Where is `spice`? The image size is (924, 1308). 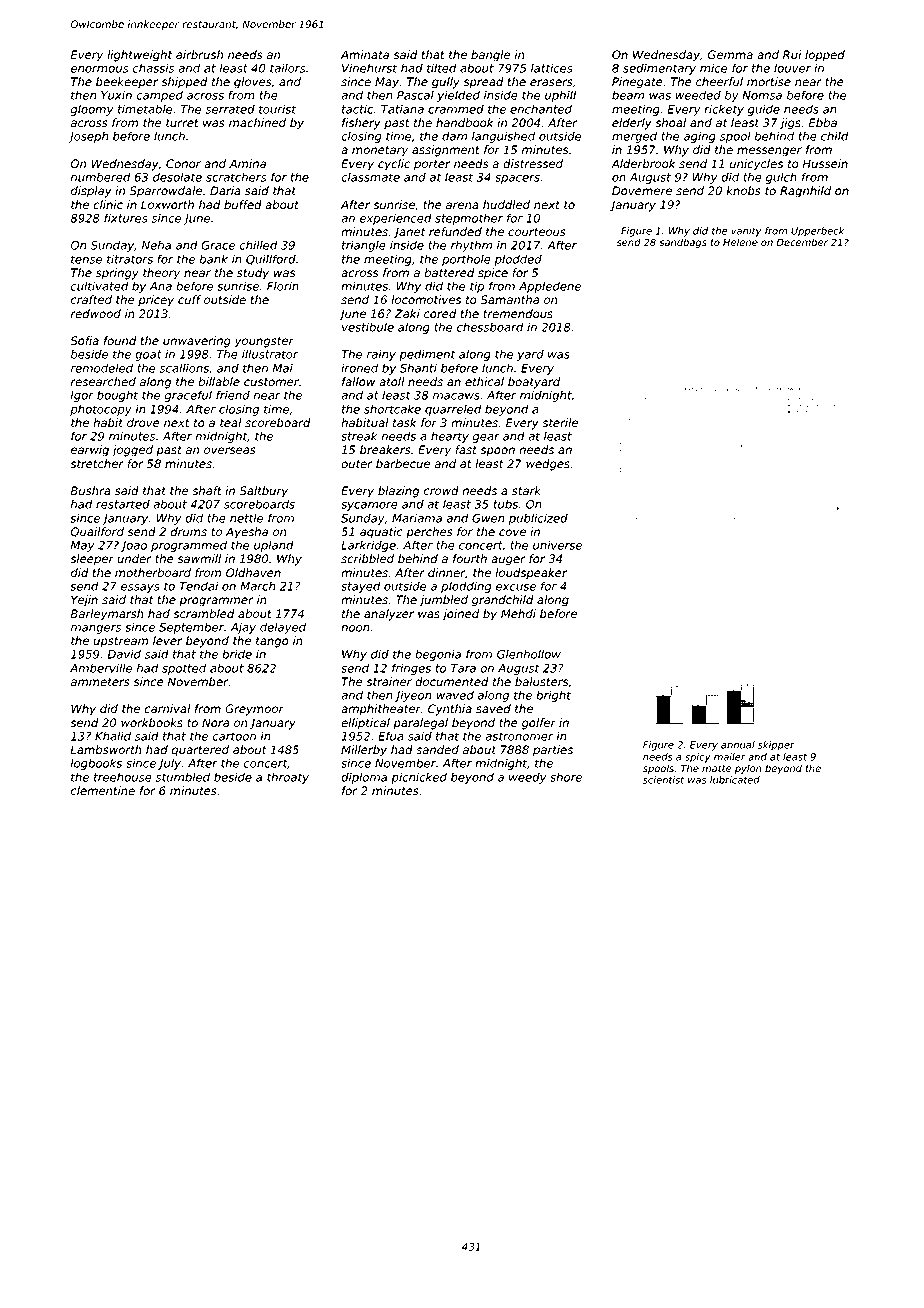 spice is located at coordinates (493, 274).
